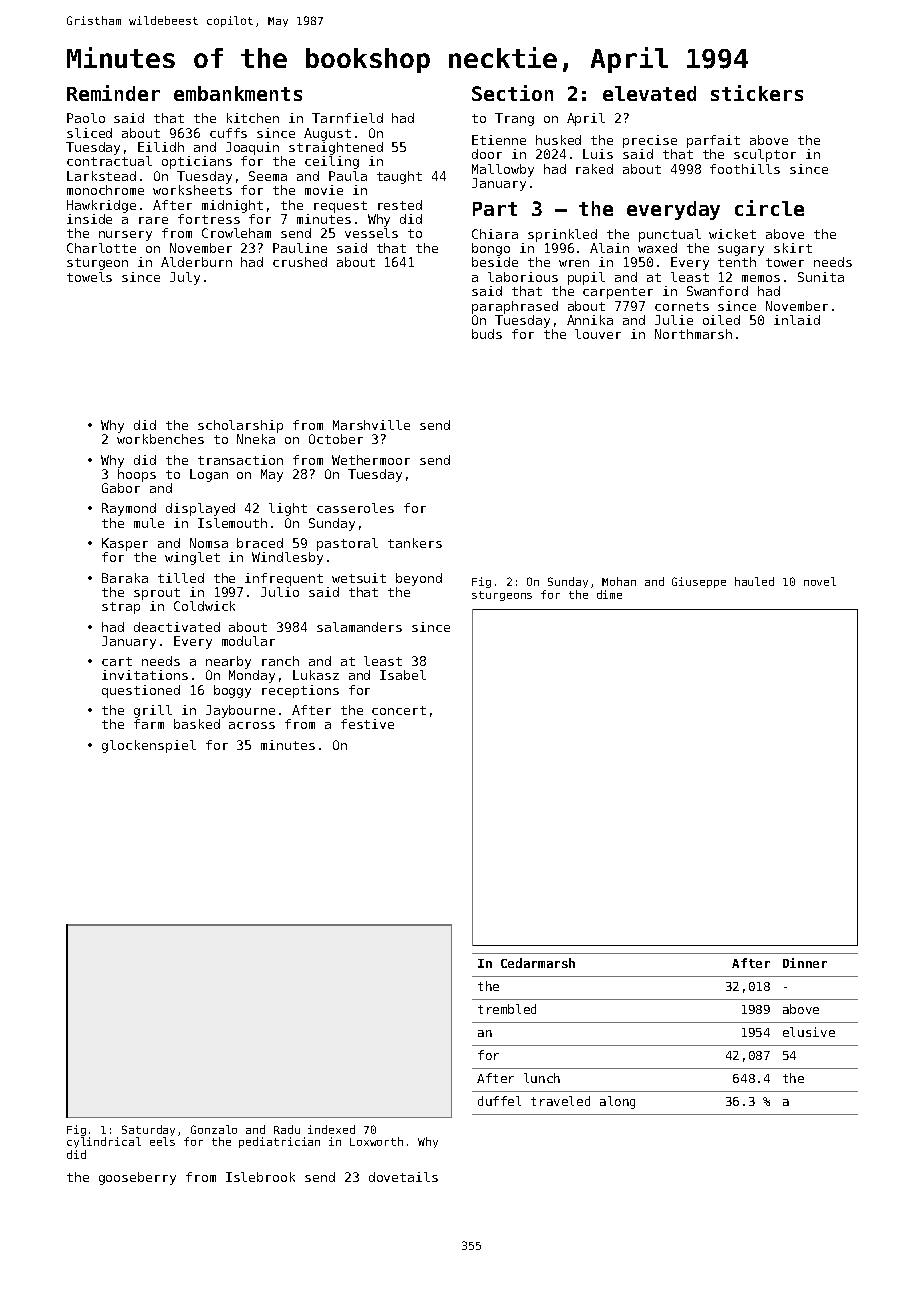  What do you see at coordinates (256, 439) in the page?
I see `Nneka` at bounding box center [256, 439].
